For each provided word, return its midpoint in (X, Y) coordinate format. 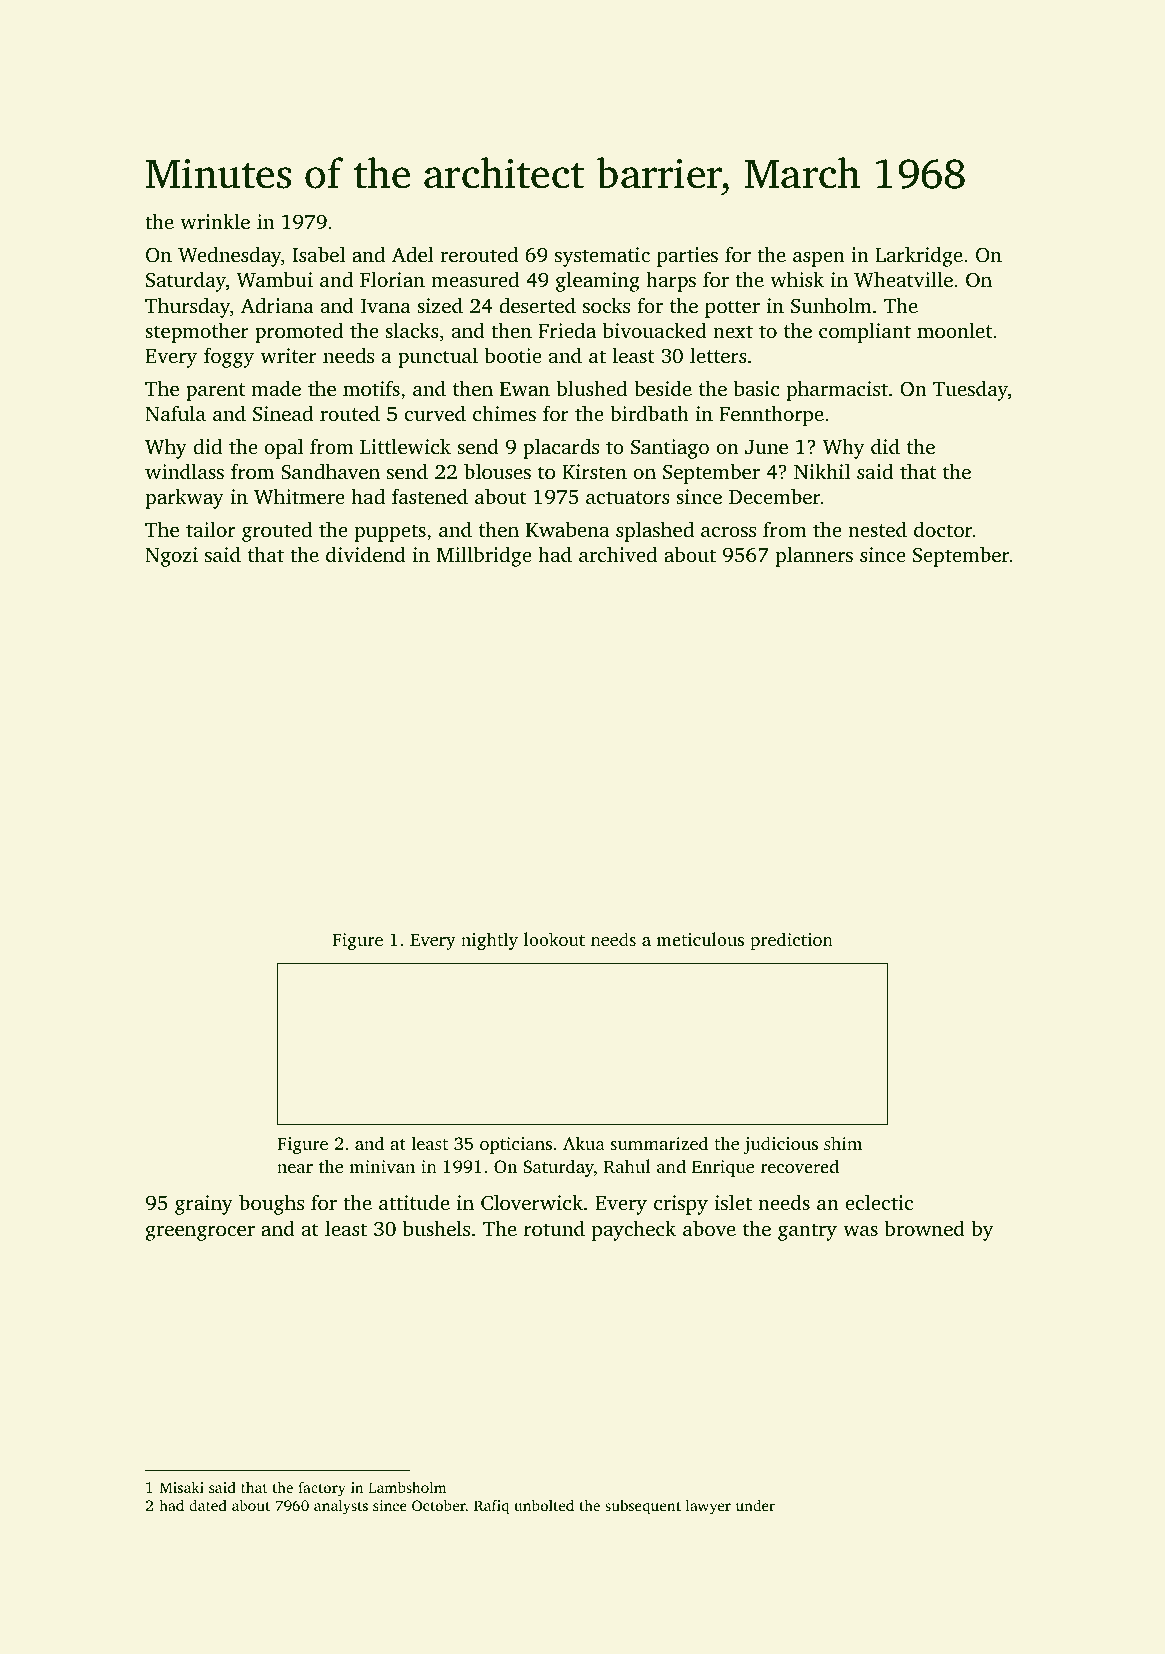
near (295, 1168)
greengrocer (200, 1233)
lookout (554, 939)
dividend (366, 554)
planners (814, 556)
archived (618, 554)
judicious (780, 1145)
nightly (489, 941)
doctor (943, 529)
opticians (516, 1145)
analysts (341, 1507)
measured (475, 279)
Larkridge (919, 256)
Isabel (318, 254)
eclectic (879, 1202)
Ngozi (171, 557)
